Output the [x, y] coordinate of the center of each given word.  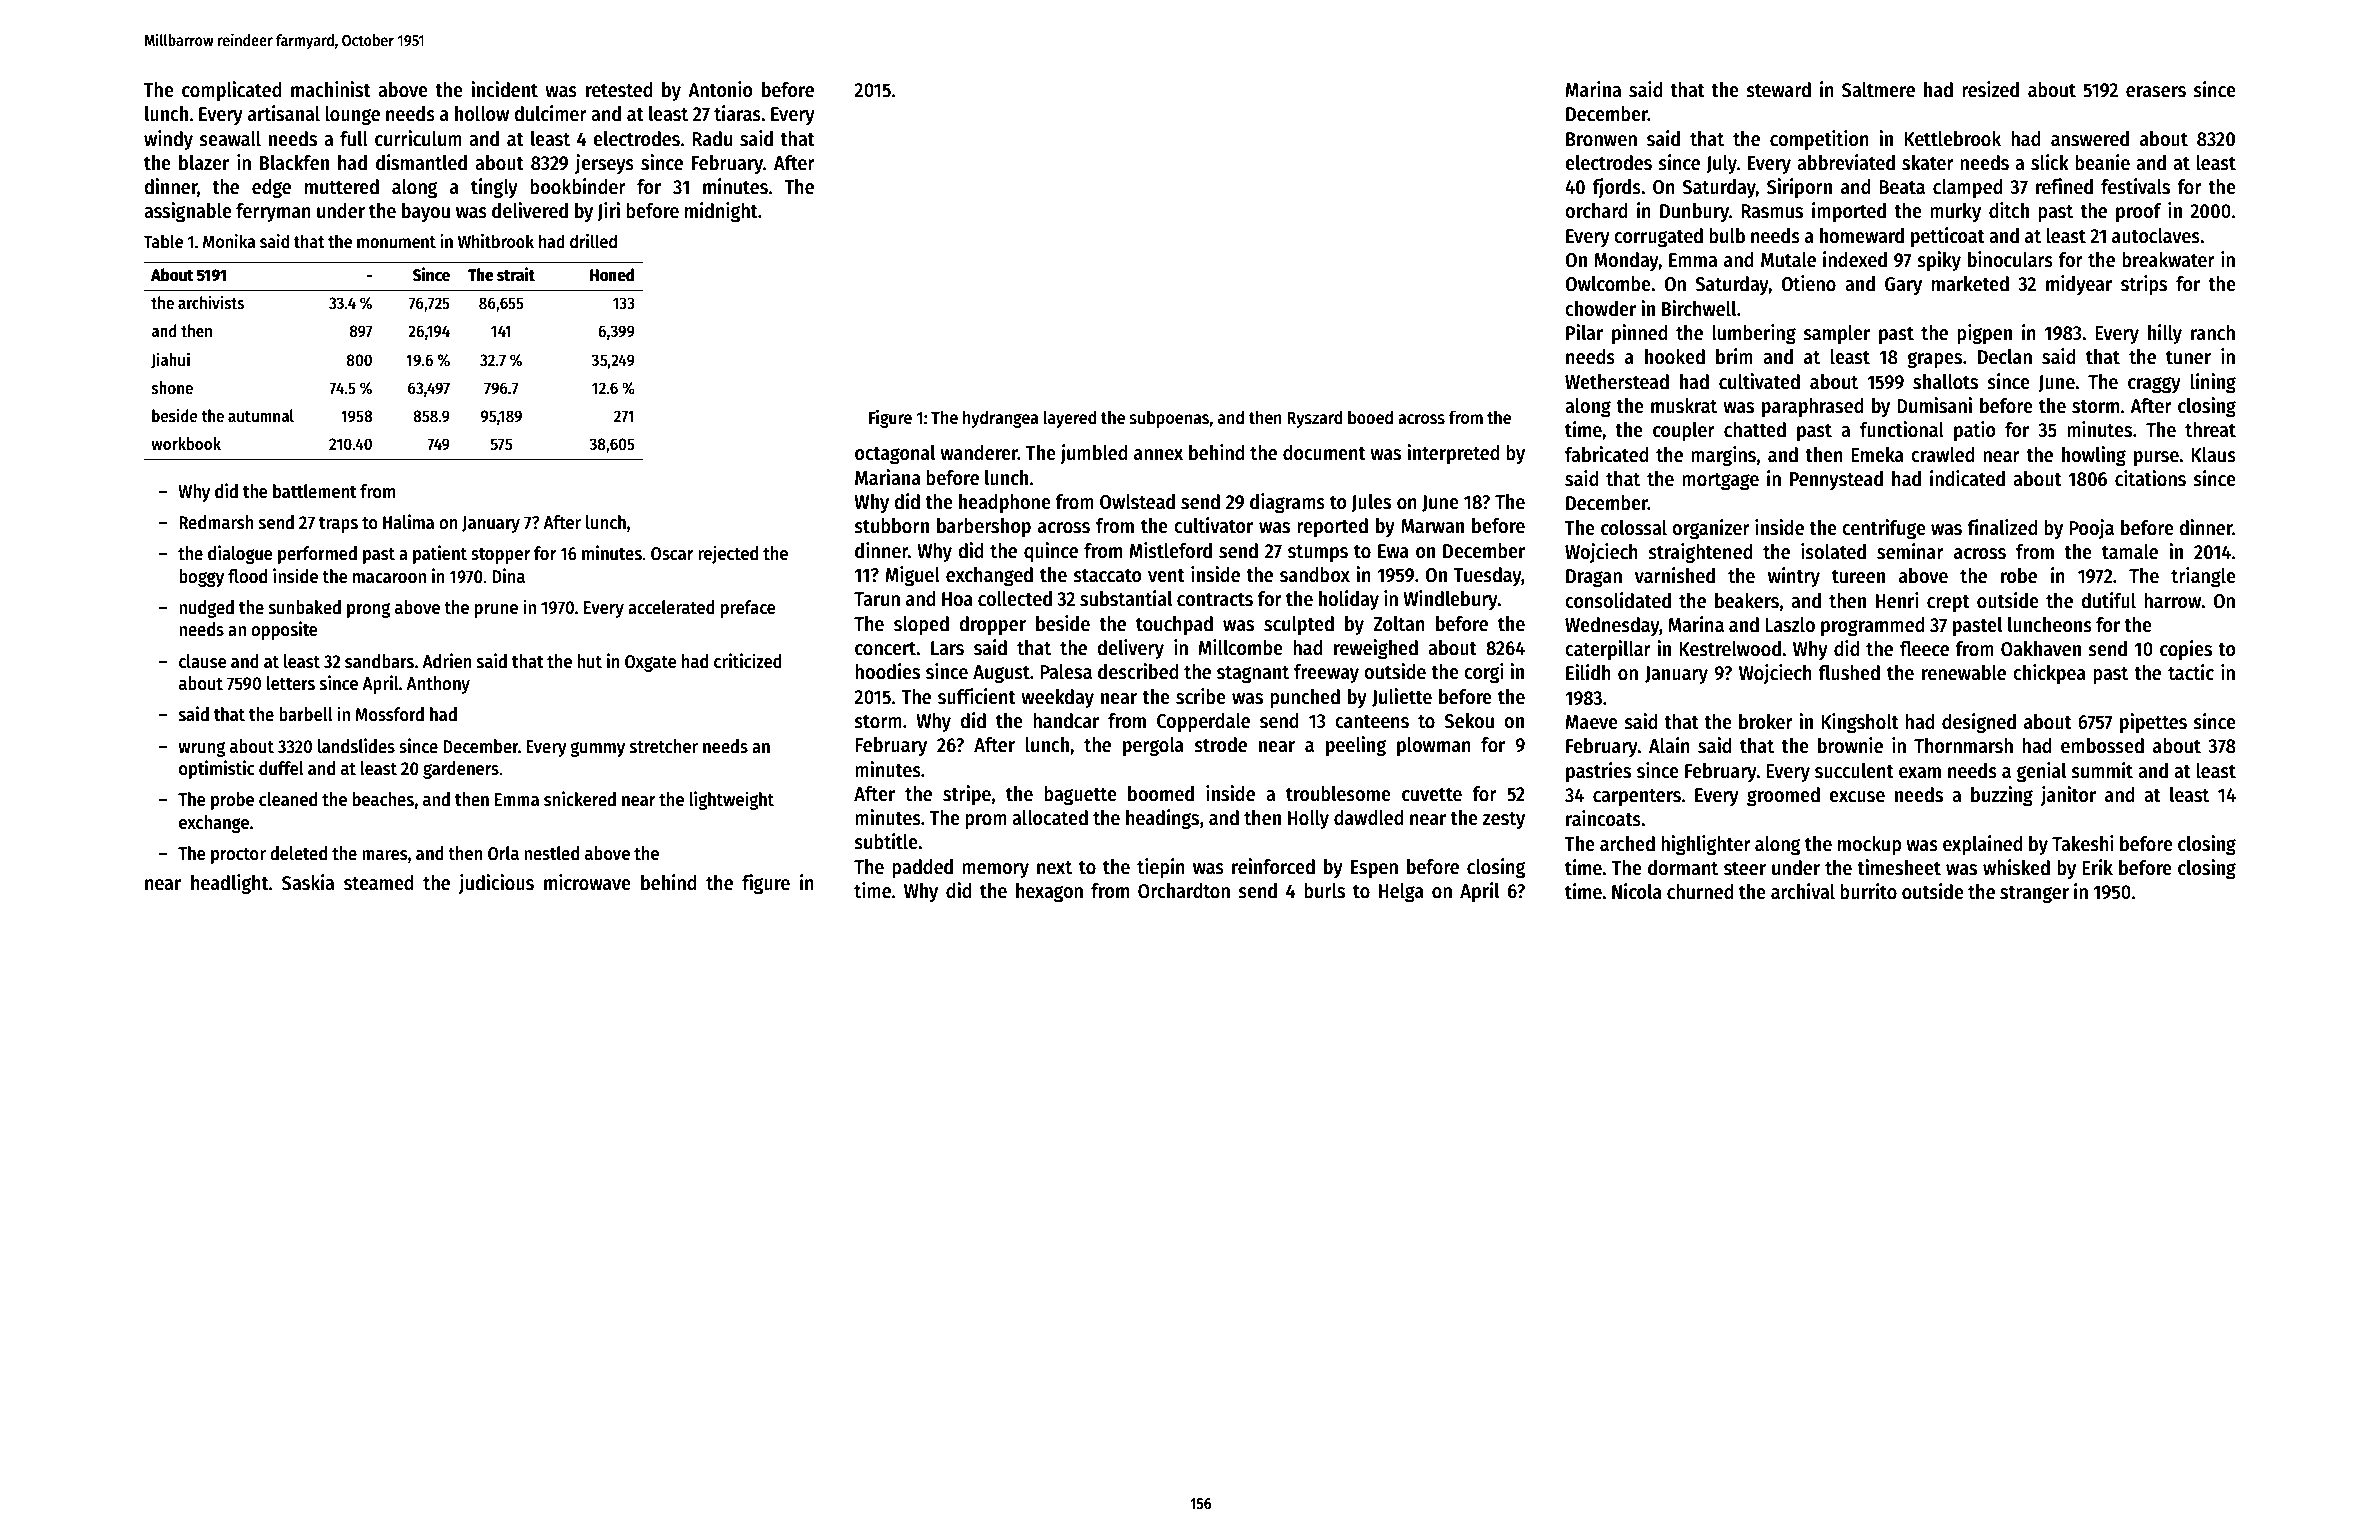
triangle [2203, 577]
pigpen [1984, 334]
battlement [314, 491]
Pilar [1584, 332]
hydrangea [1000, 419]
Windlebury [1450, 600]
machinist [331, 89]
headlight [230, 884]
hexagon [1049, 893]
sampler [1836, 335]
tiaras [737, 113]
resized [1990, 89]
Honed [612, 275]
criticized [748, 661]
